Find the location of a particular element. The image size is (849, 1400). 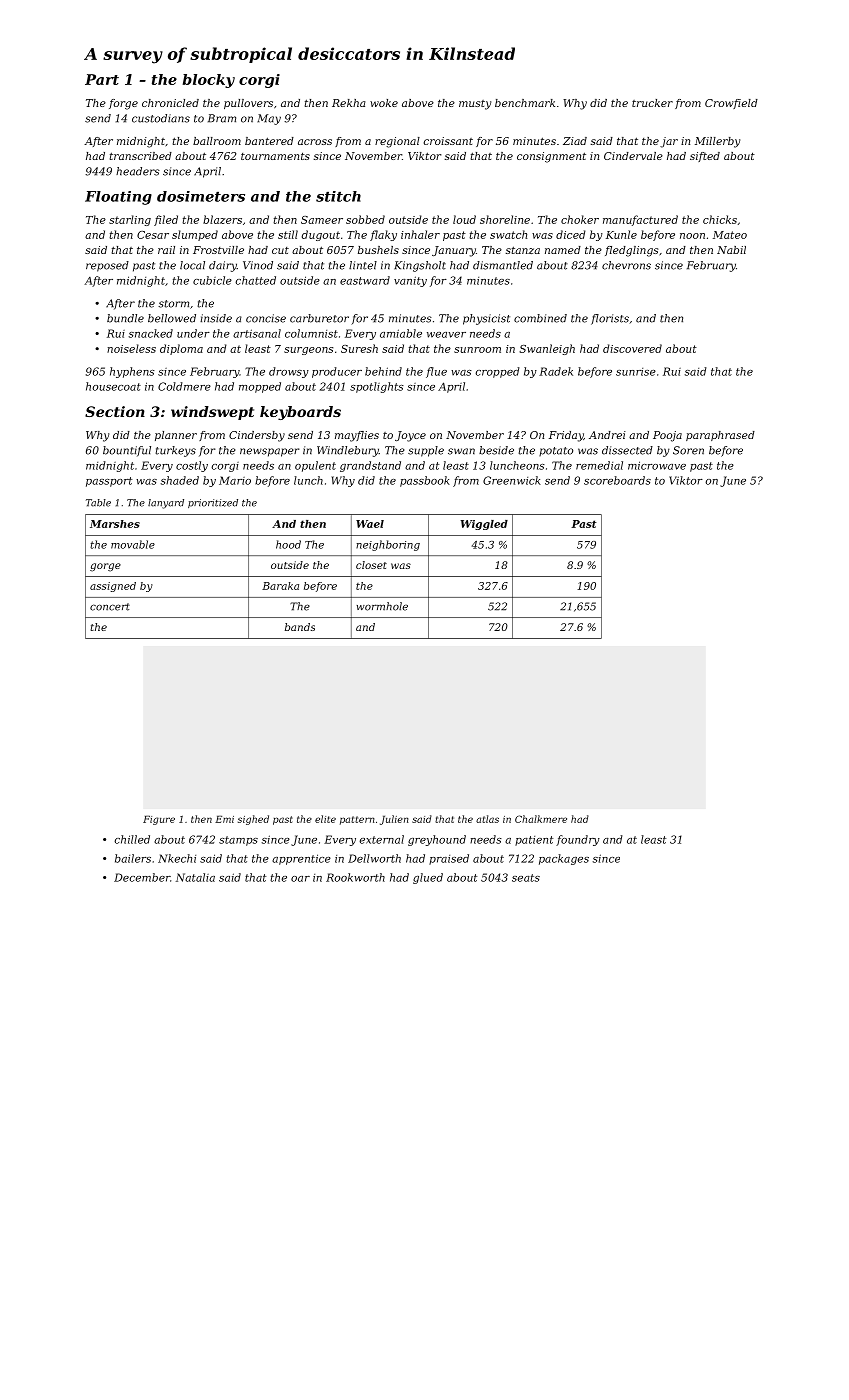

blocky is located at coordinates (209, 81).
